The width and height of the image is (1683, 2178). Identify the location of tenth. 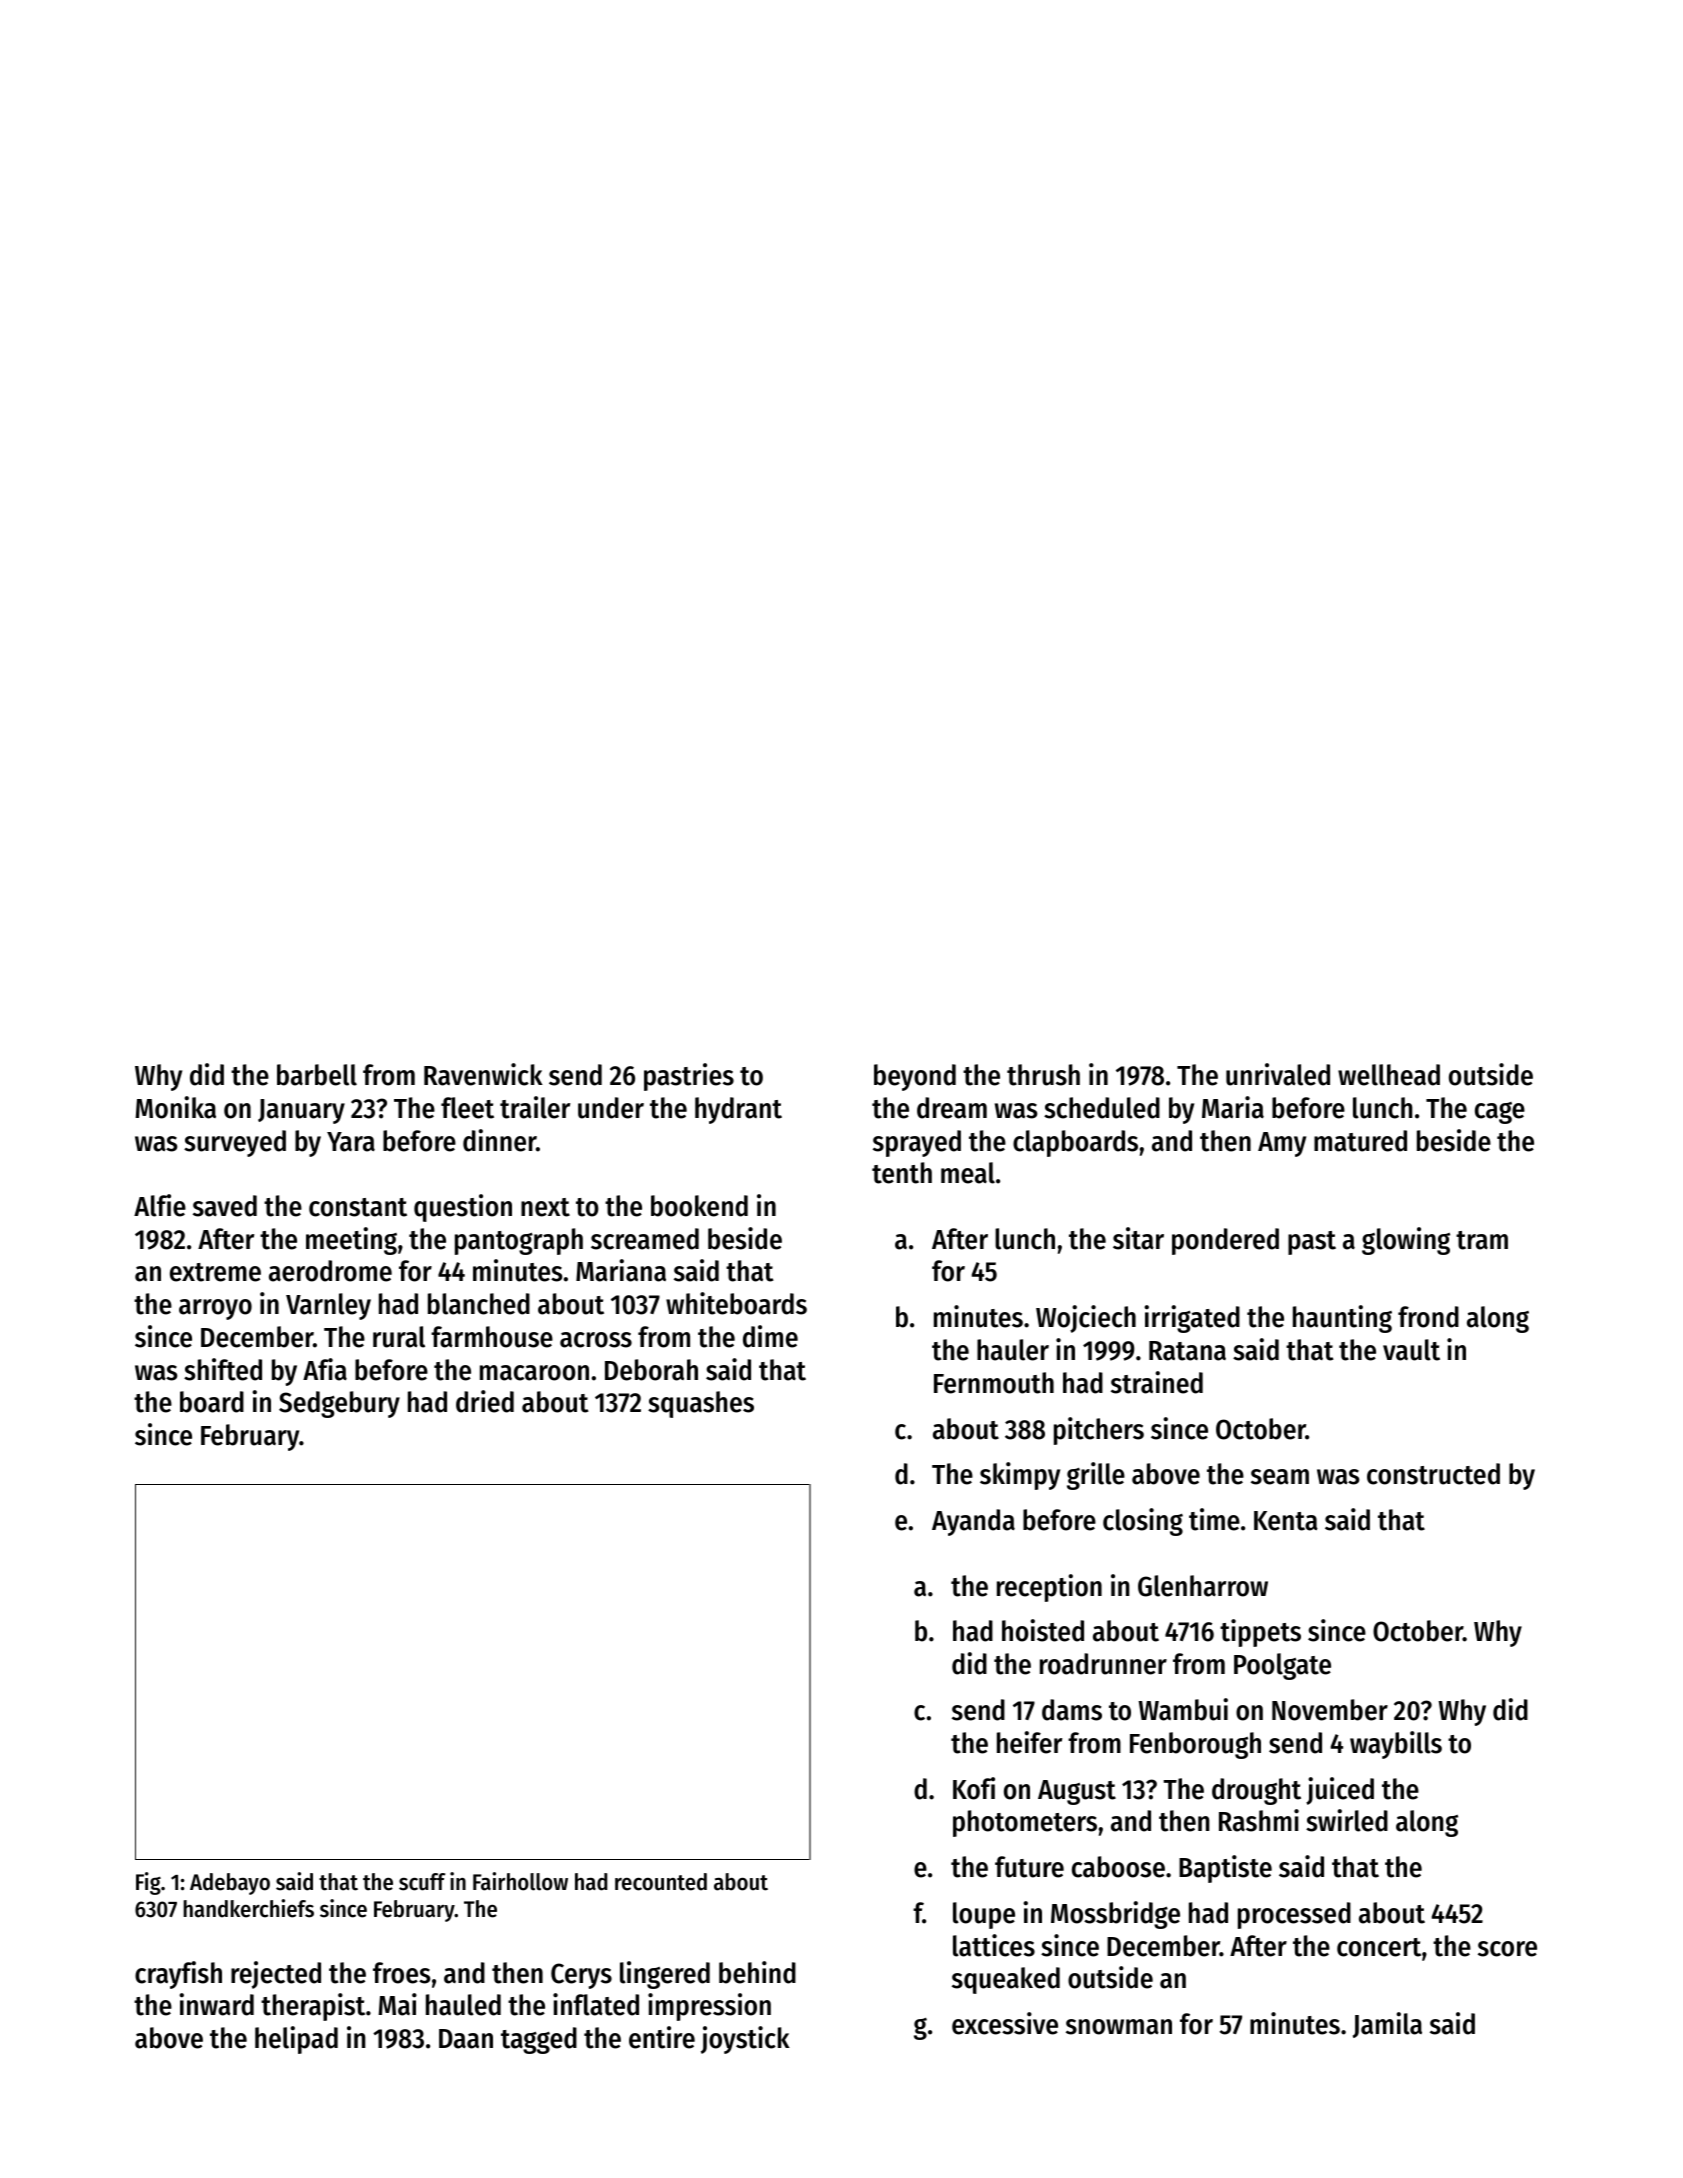
(902, 1173).
